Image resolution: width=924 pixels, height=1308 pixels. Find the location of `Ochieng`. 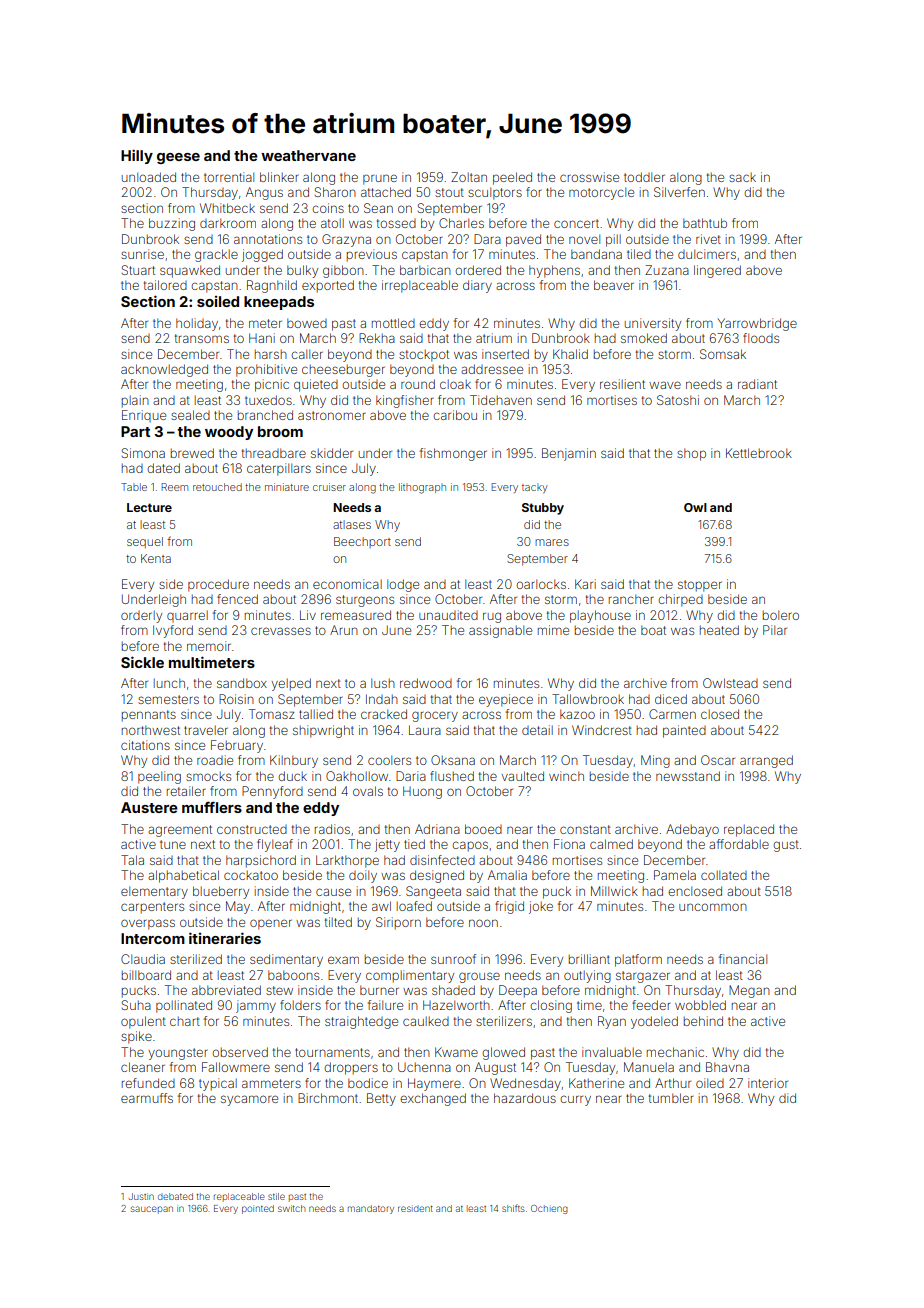

Ochieng is located at coordinates (549, 1209).
